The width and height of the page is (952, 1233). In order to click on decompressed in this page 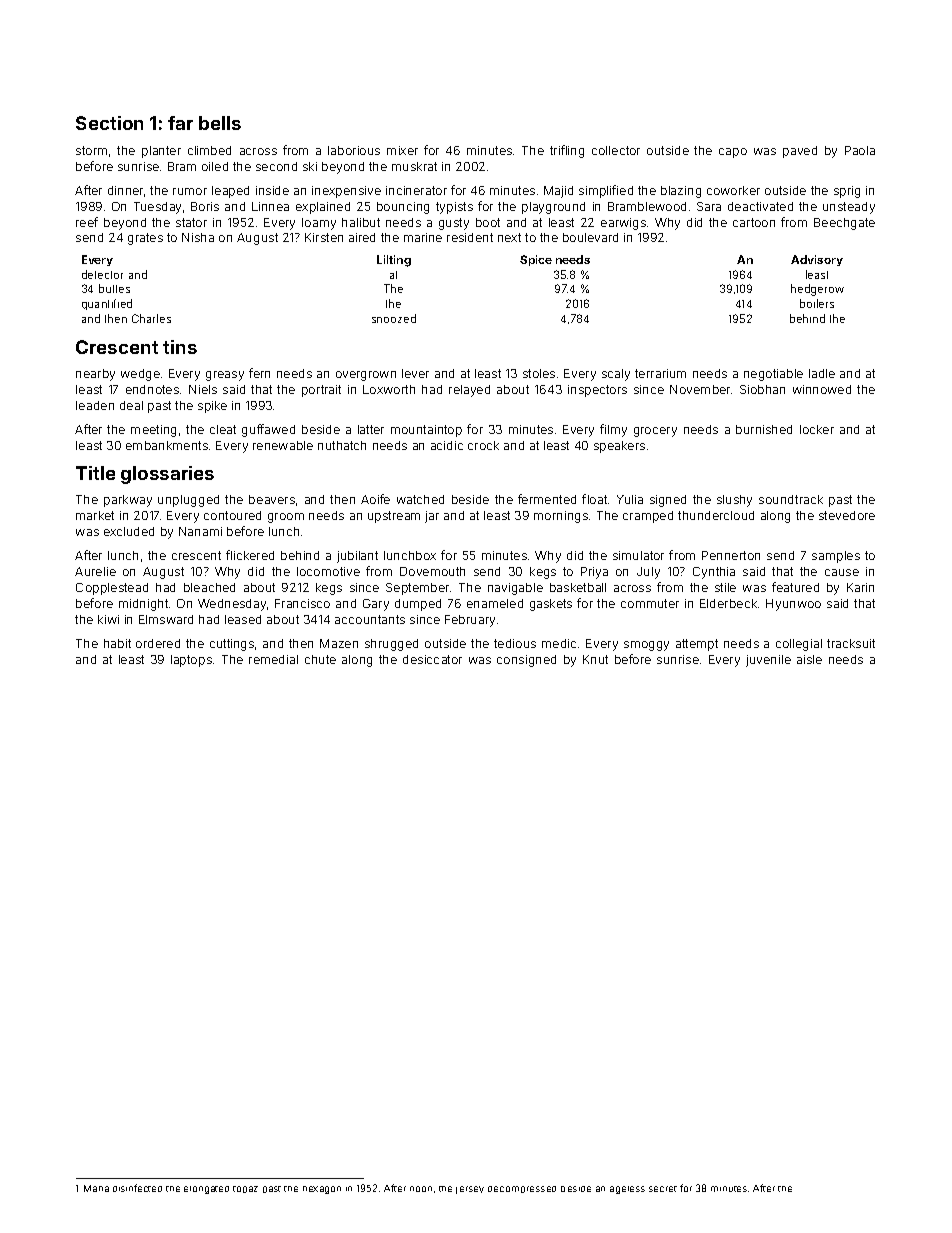, I will do `click(522, 1189)`.
